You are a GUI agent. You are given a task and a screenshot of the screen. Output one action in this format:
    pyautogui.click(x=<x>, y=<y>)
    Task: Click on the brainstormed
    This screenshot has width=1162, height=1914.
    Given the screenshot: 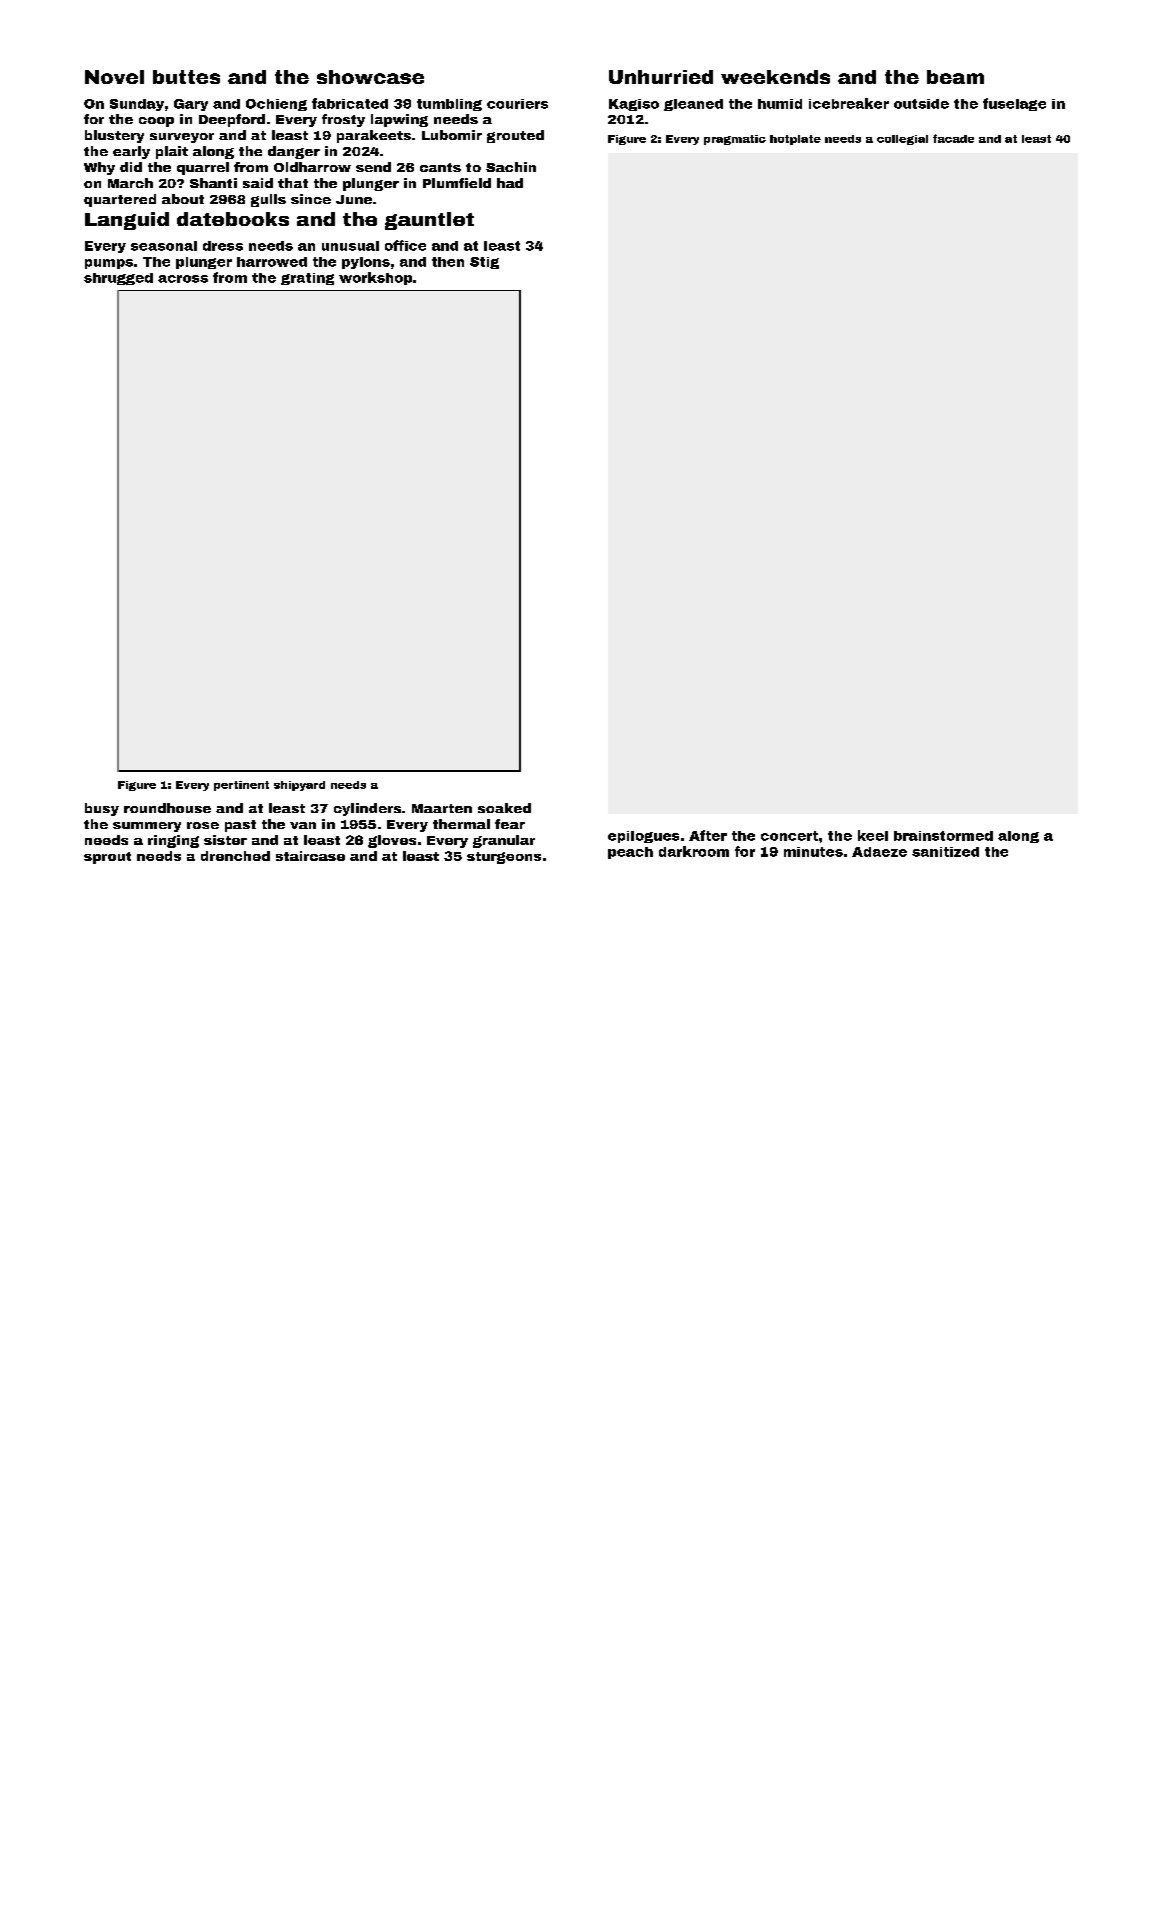 What is the action you would take?
    pyautogui.click(x=943, y=836)
